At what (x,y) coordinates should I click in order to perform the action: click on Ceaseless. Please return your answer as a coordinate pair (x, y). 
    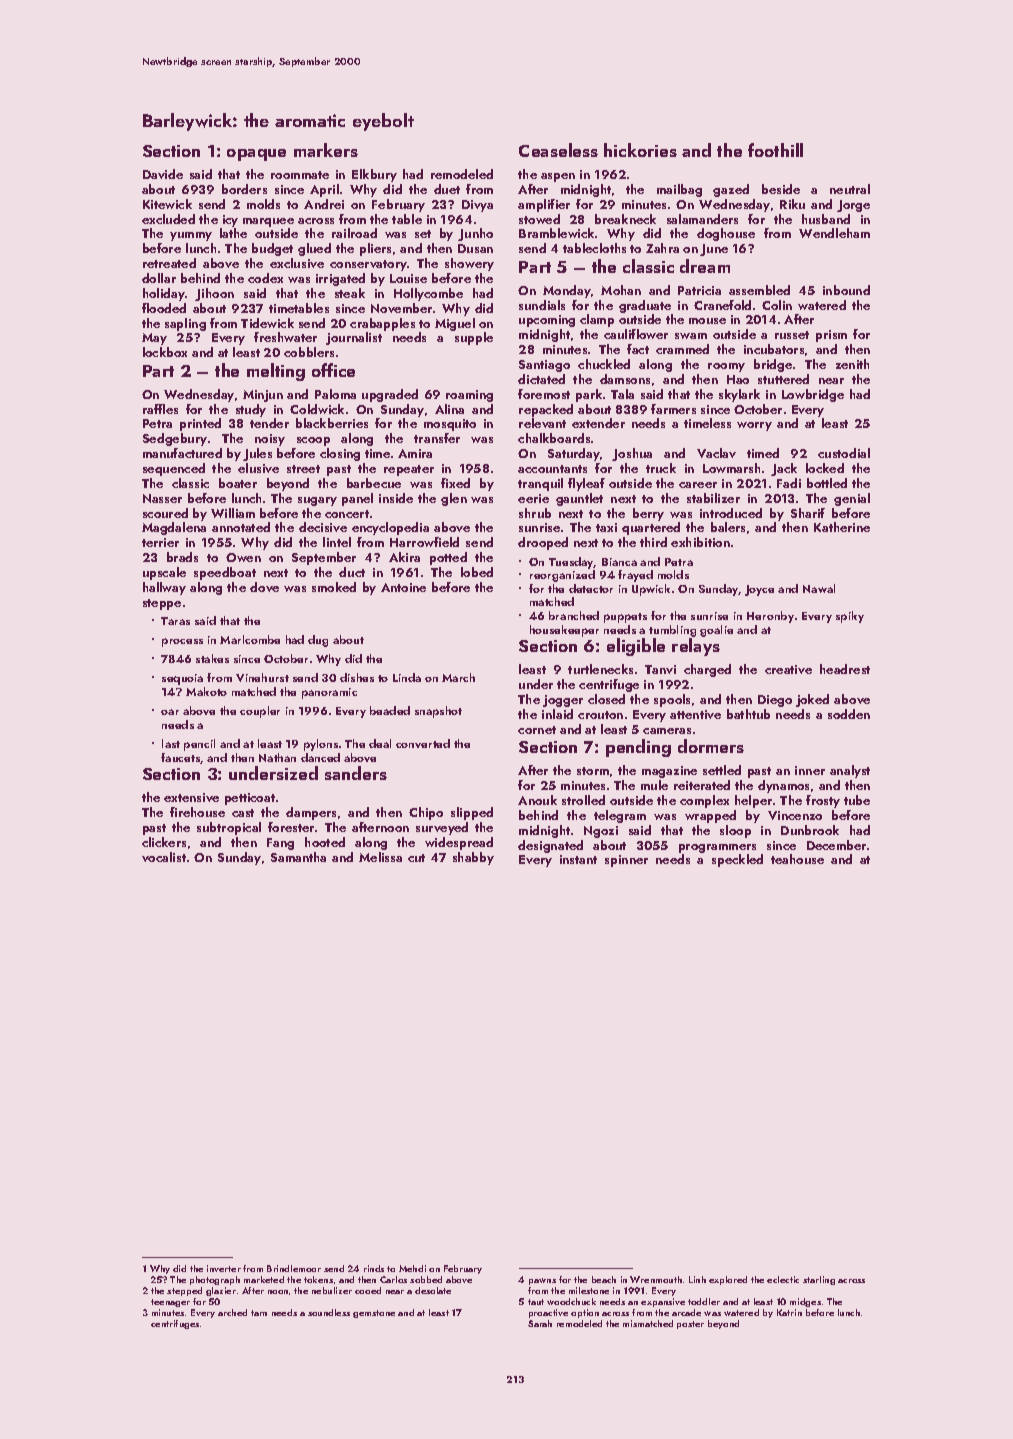
    Looking at the image, I should click on (558, 150).
